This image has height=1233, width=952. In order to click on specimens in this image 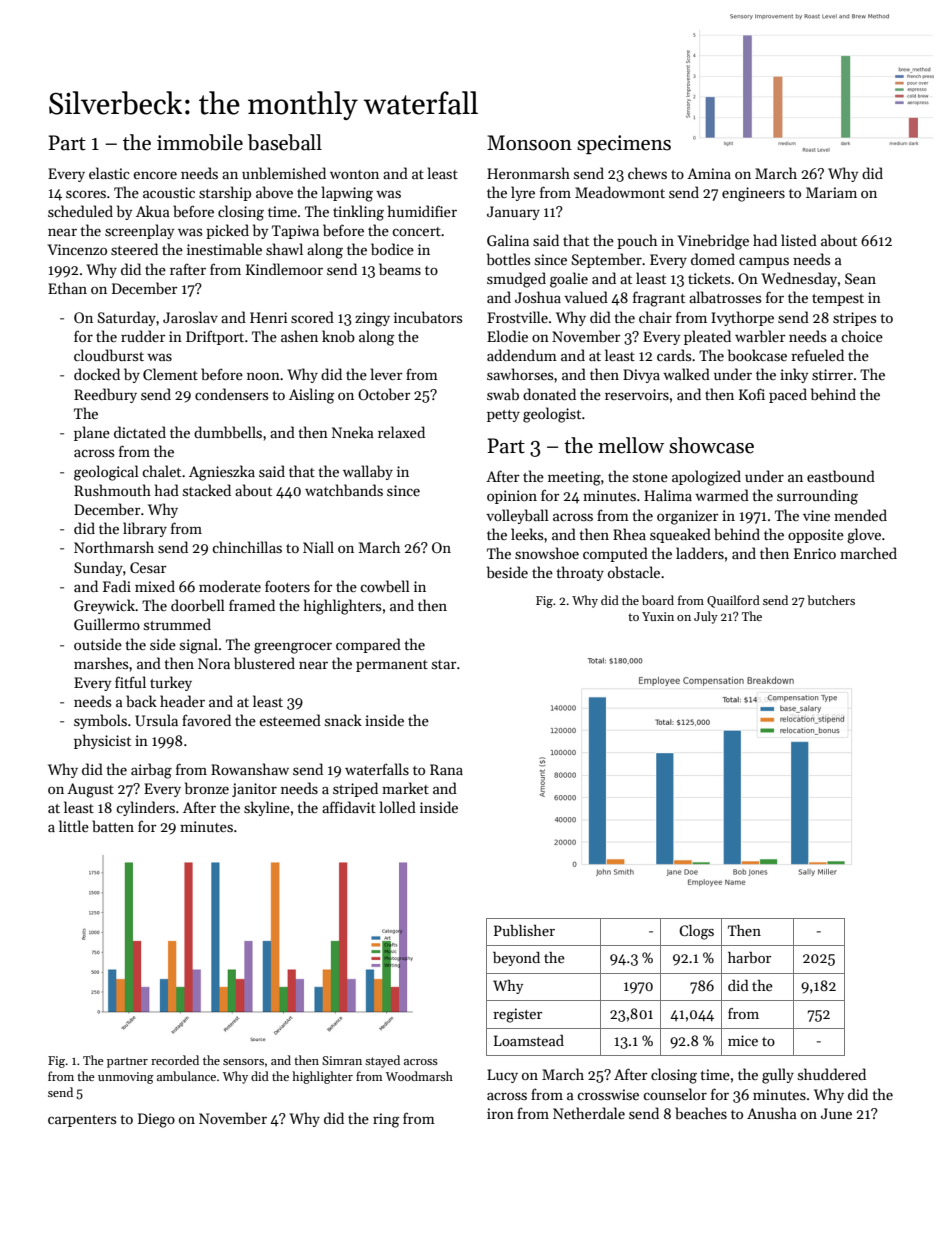, I will do `click(624, 144)`.
